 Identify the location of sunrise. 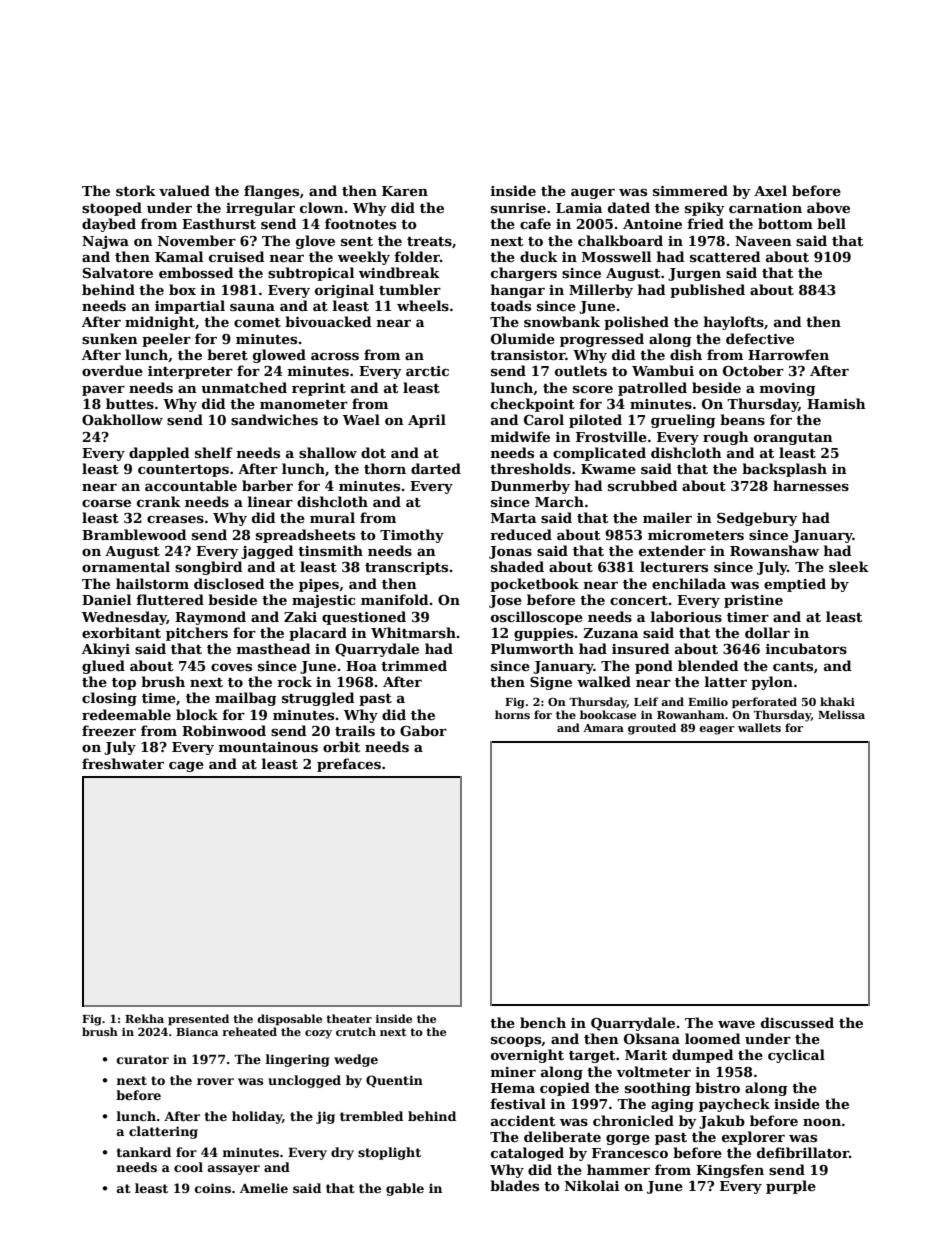
(518, 208).
